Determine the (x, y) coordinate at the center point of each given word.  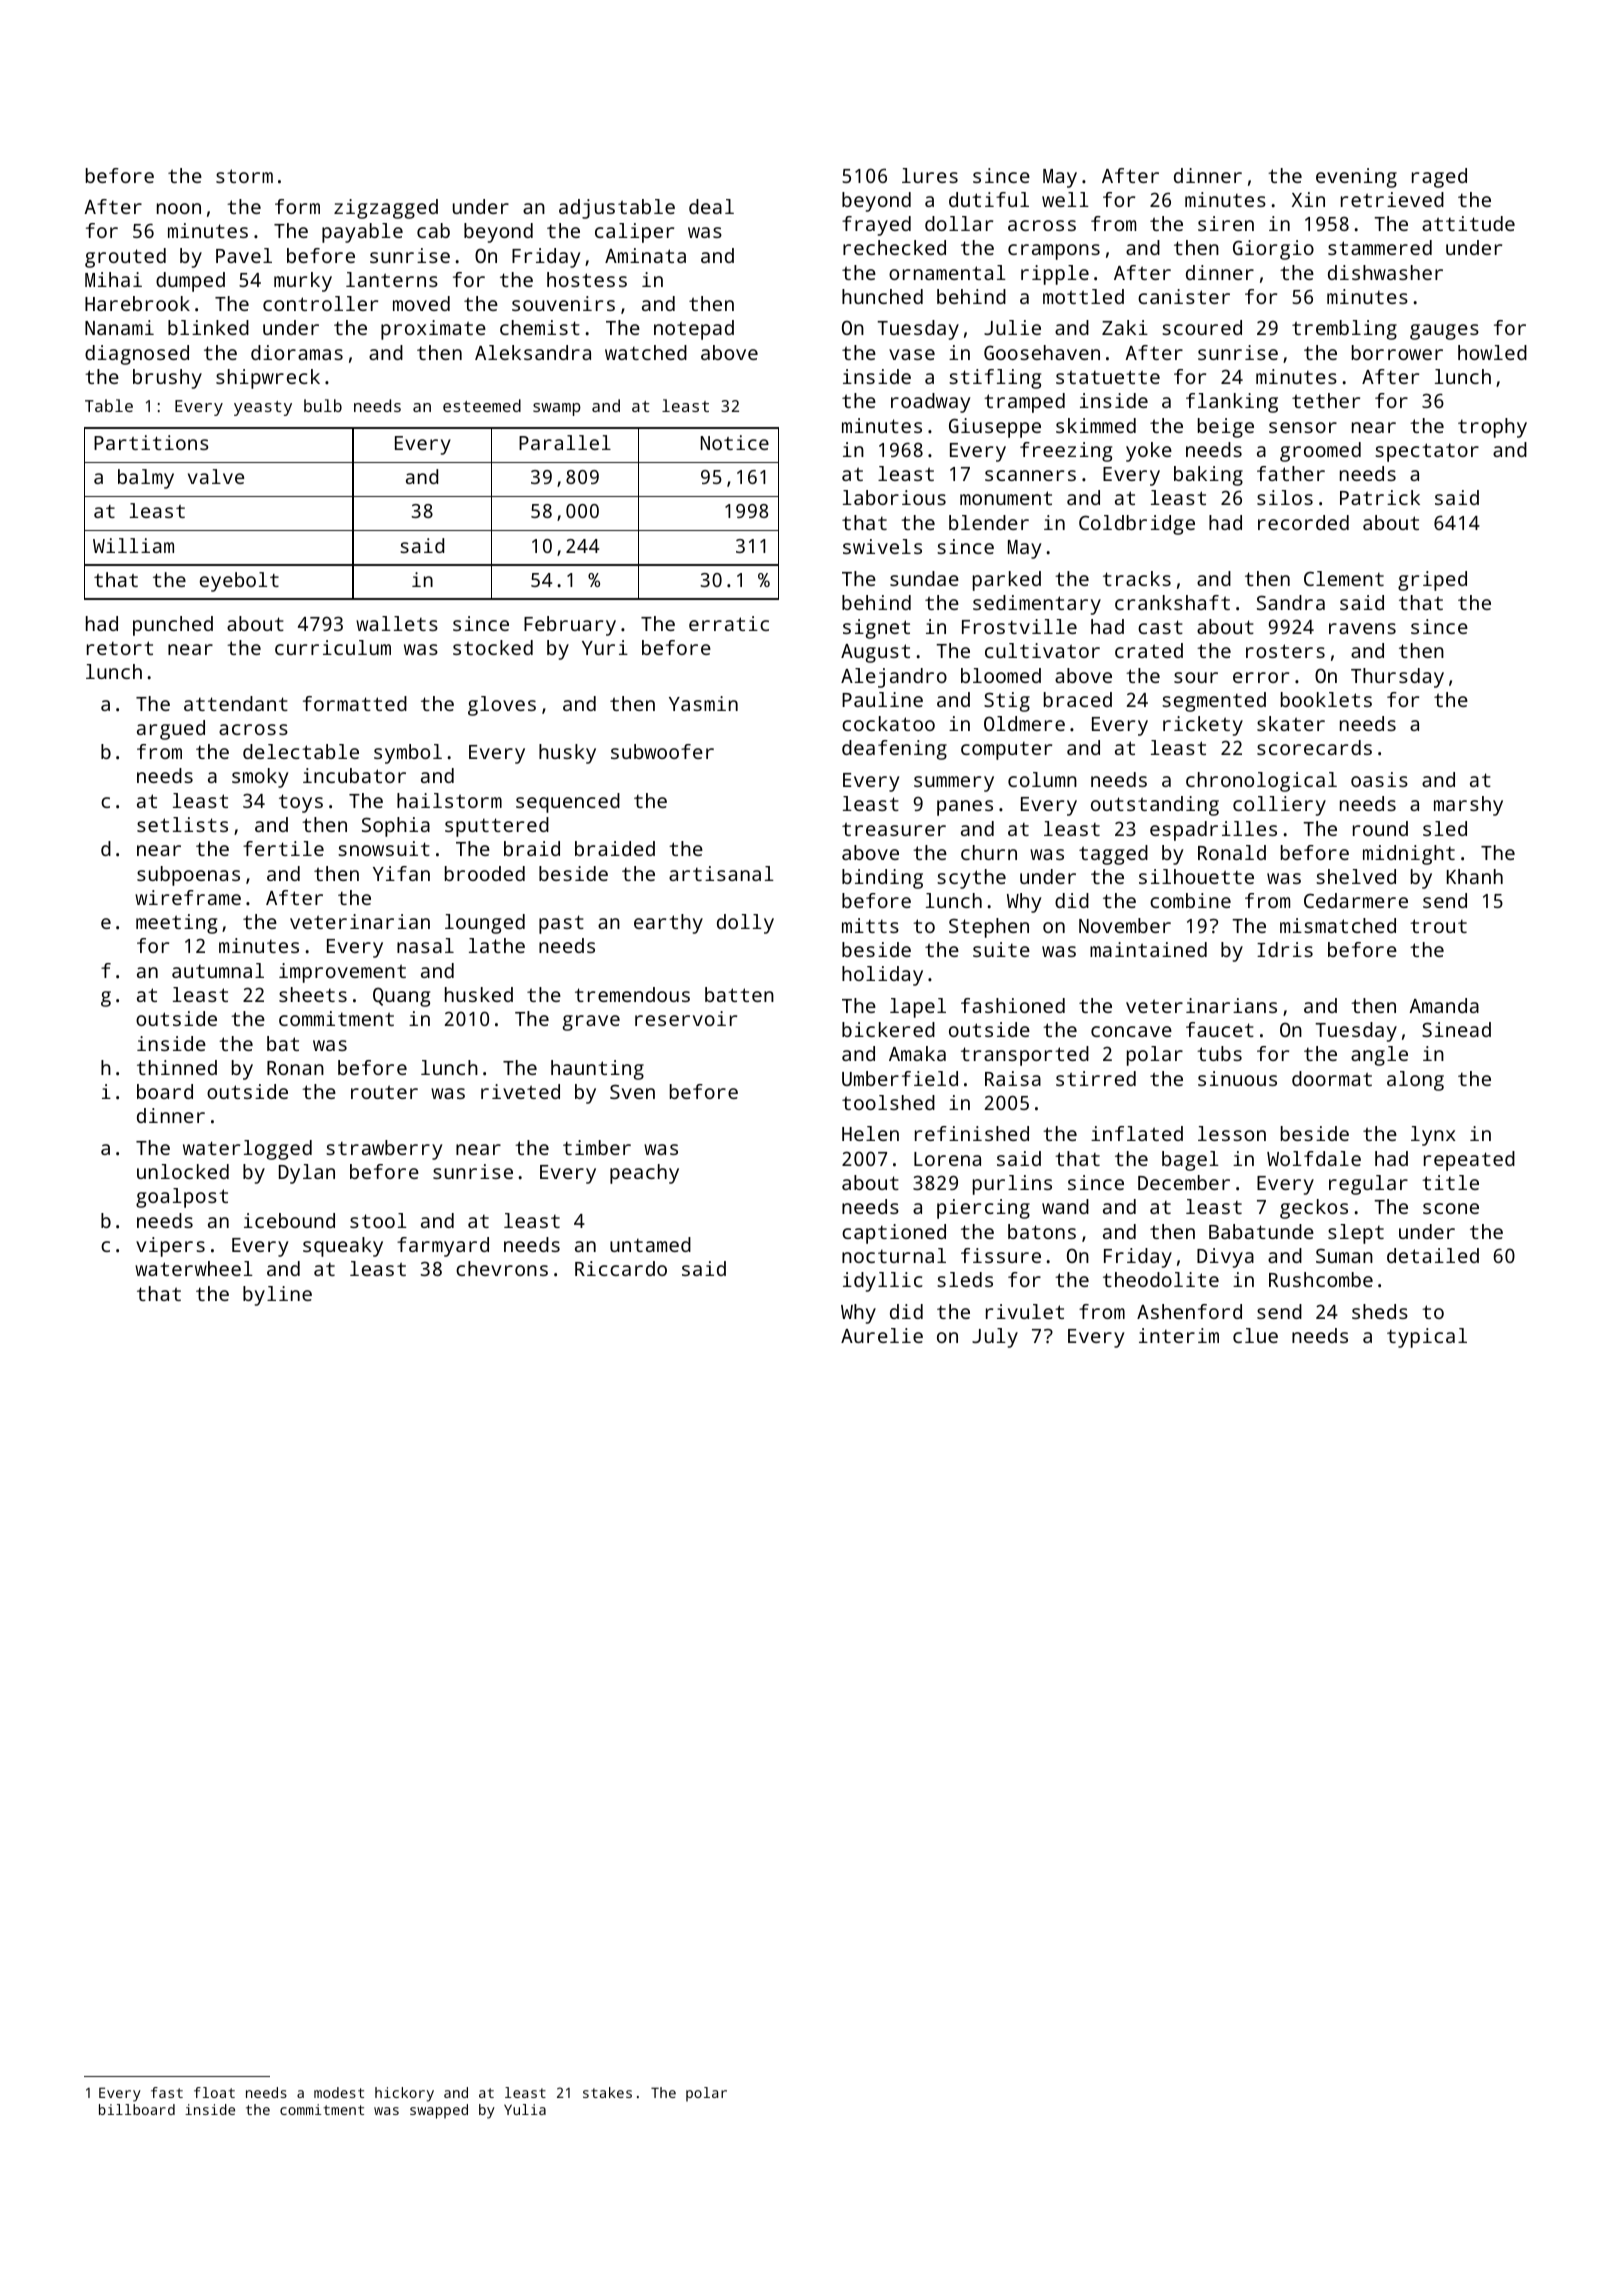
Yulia (525, 2109)
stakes (607, 2092)
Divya (1225, 1258)
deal (711, 206)
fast (167, 2092)
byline (277, 1296)
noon (179, 208)
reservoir (686, 1018)
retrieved (1392, 199)
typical (1427, 1338)
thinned (177, 1067)
